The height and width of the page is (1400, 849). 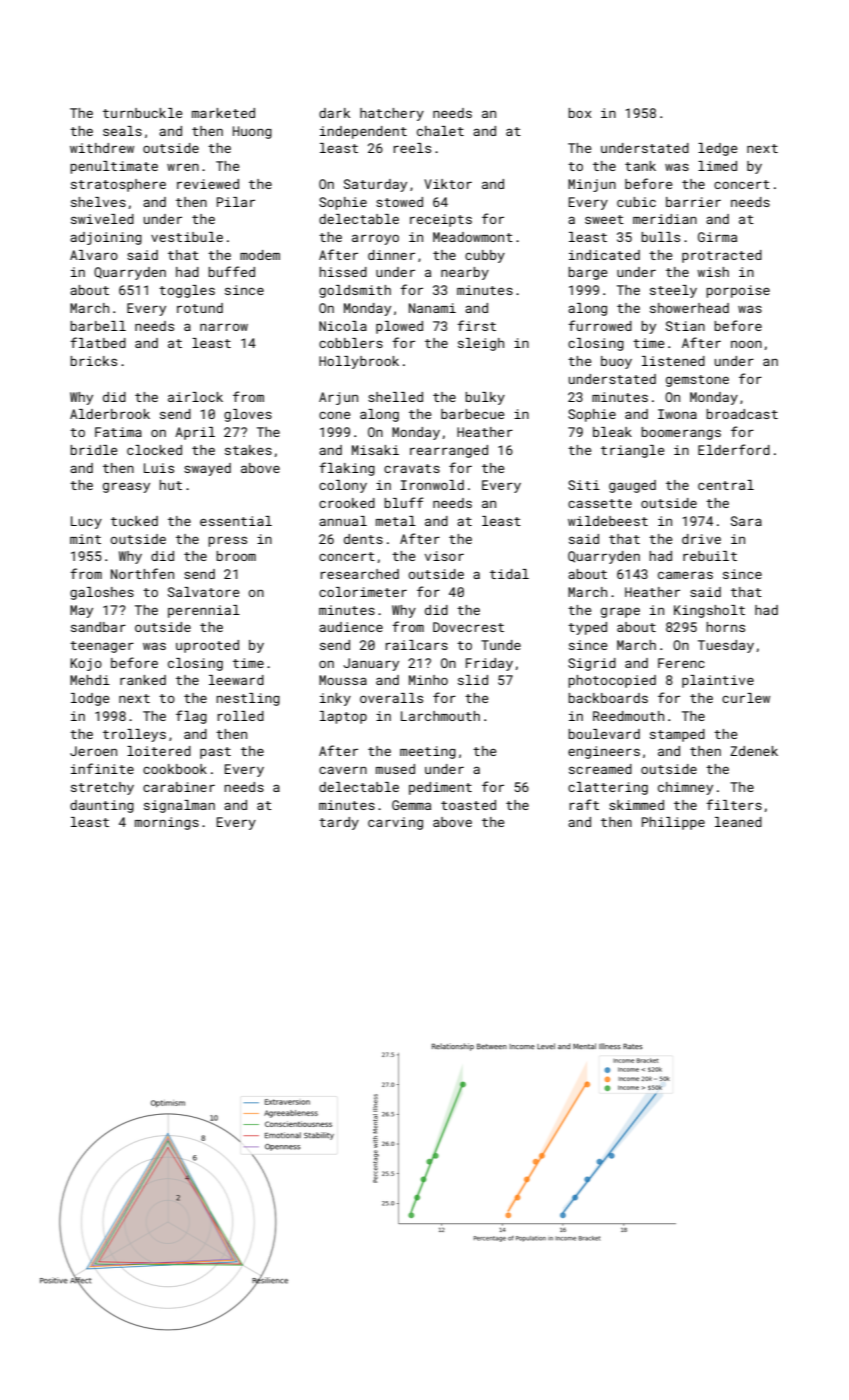 I want to click on clocked, so click(x=154, y=450).
